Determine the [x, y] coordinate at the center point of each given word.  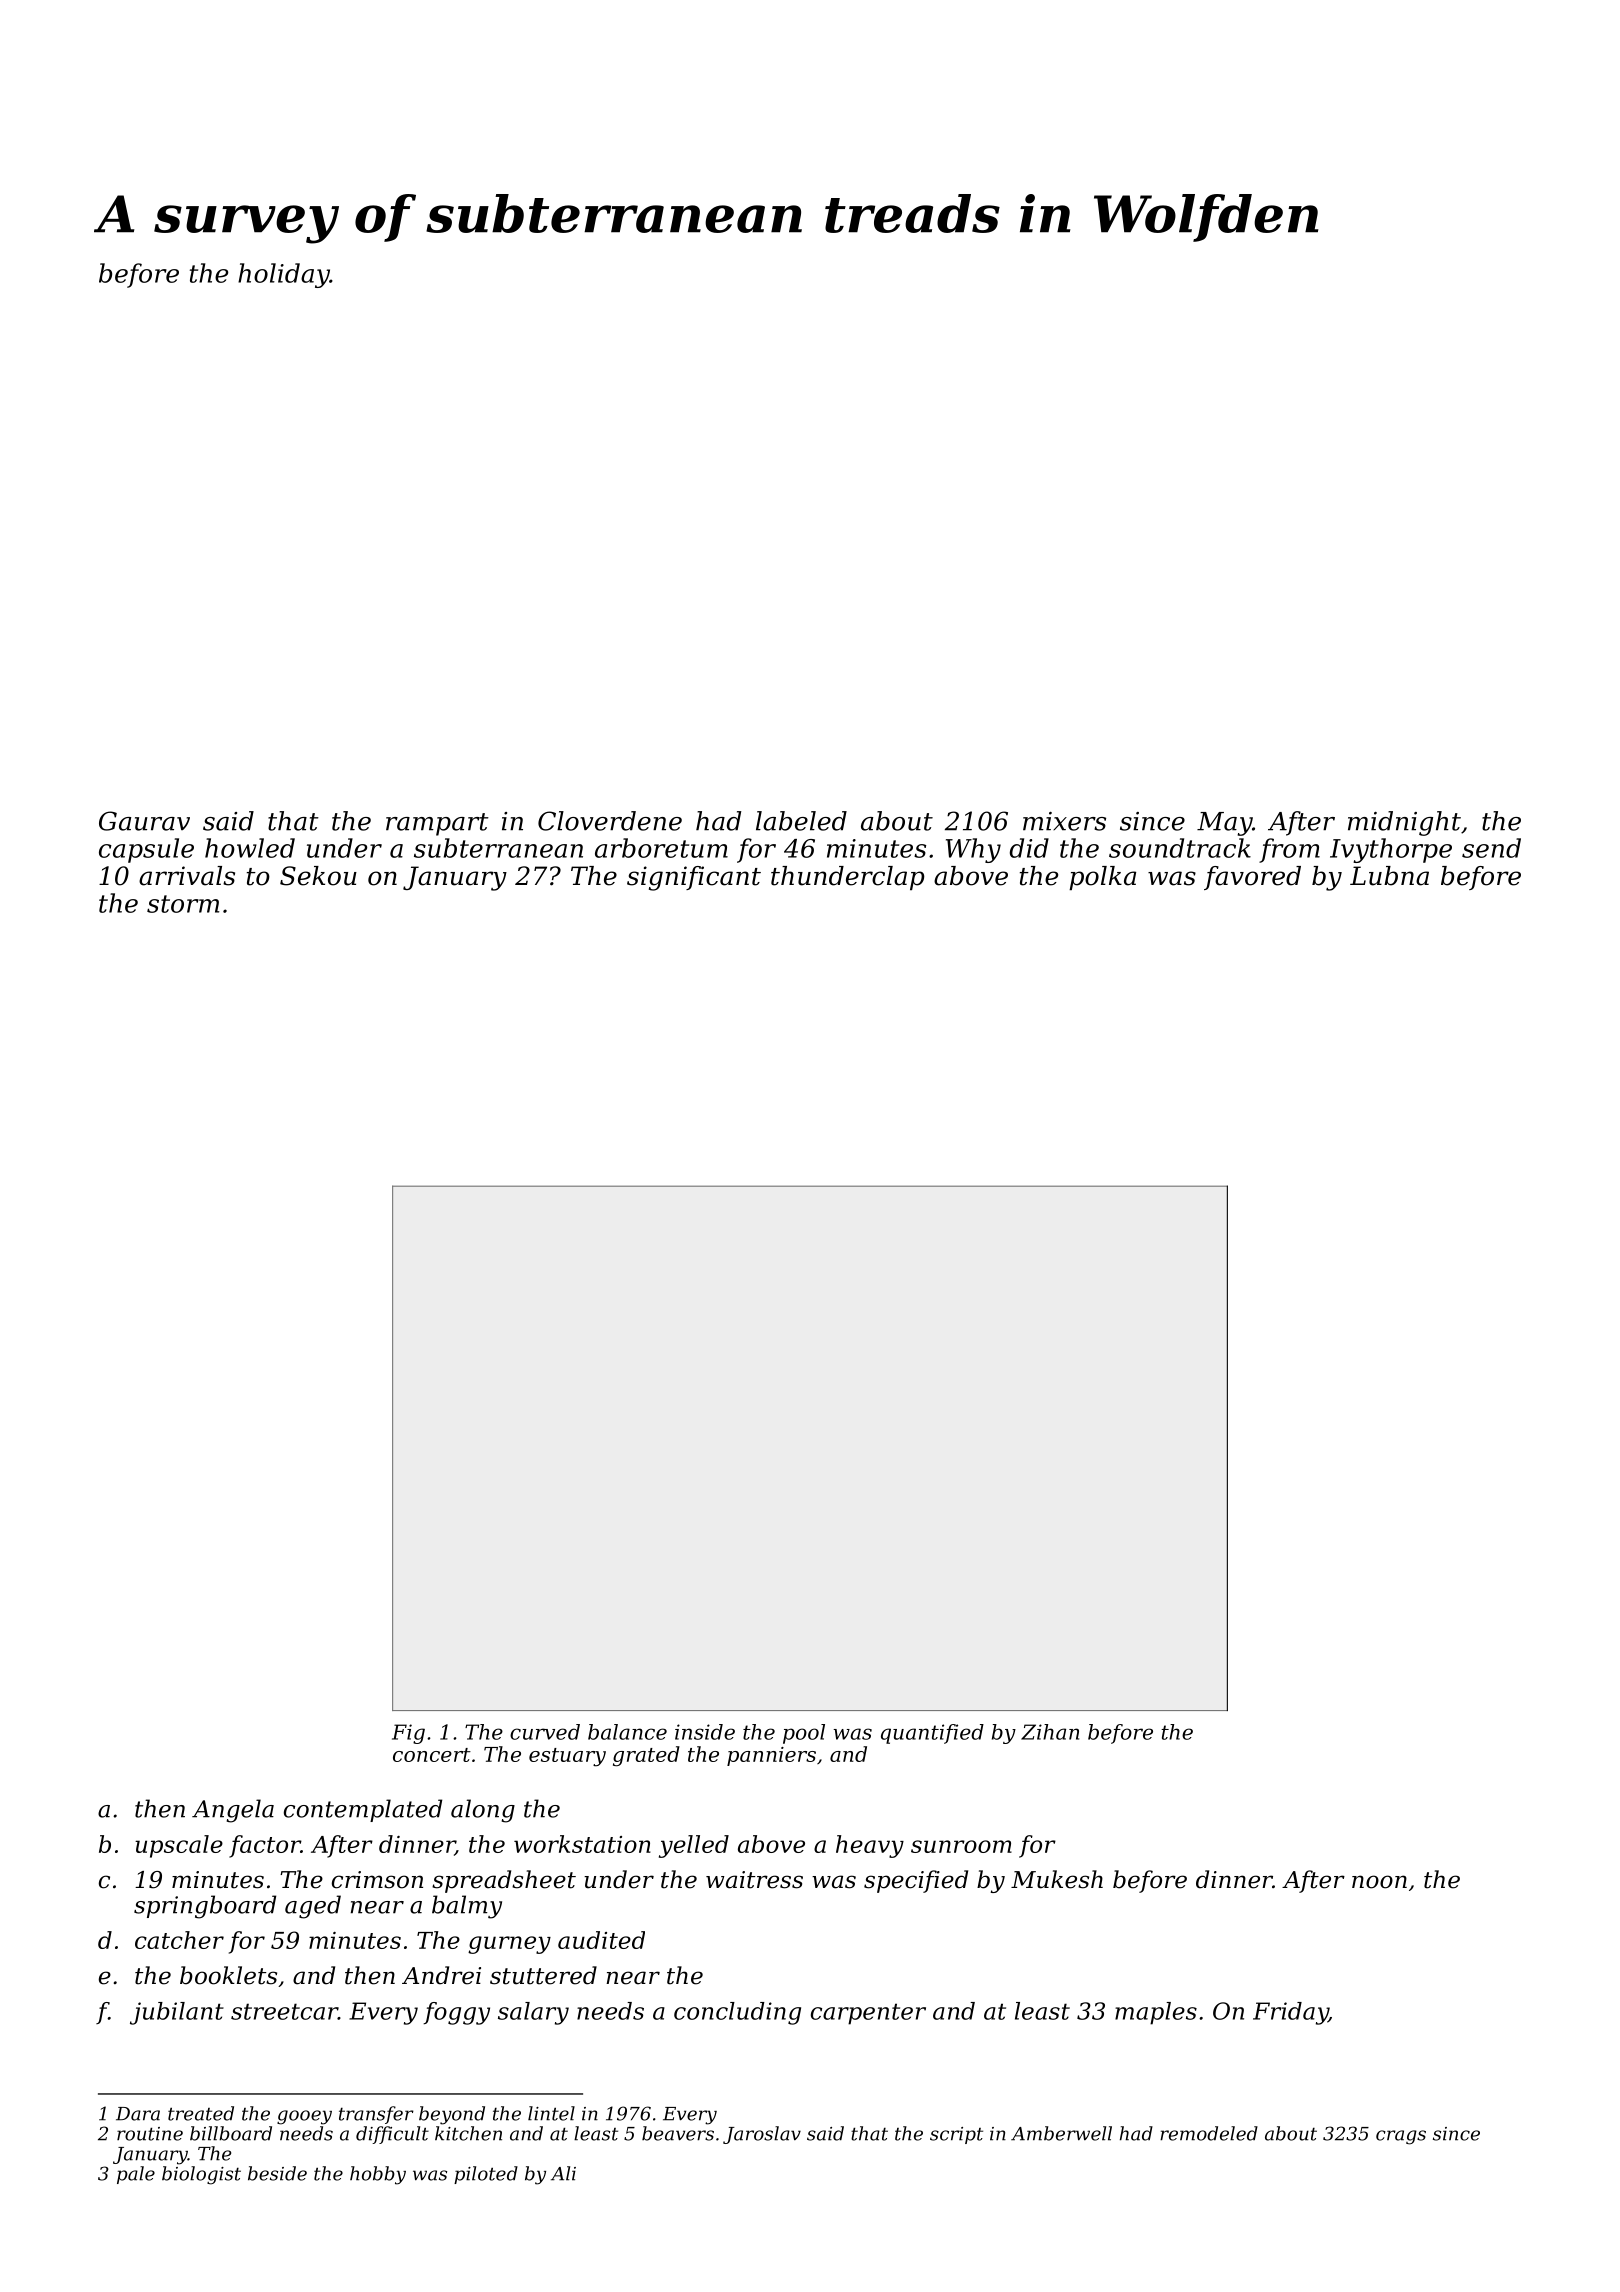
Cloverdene [610, 821]
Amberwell [1061, 2133]
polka [1102, 878]
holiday [284, 275]
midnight [1404, 823]
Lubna [1389, 876]
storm [183, 904]
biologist [201, 2175]
